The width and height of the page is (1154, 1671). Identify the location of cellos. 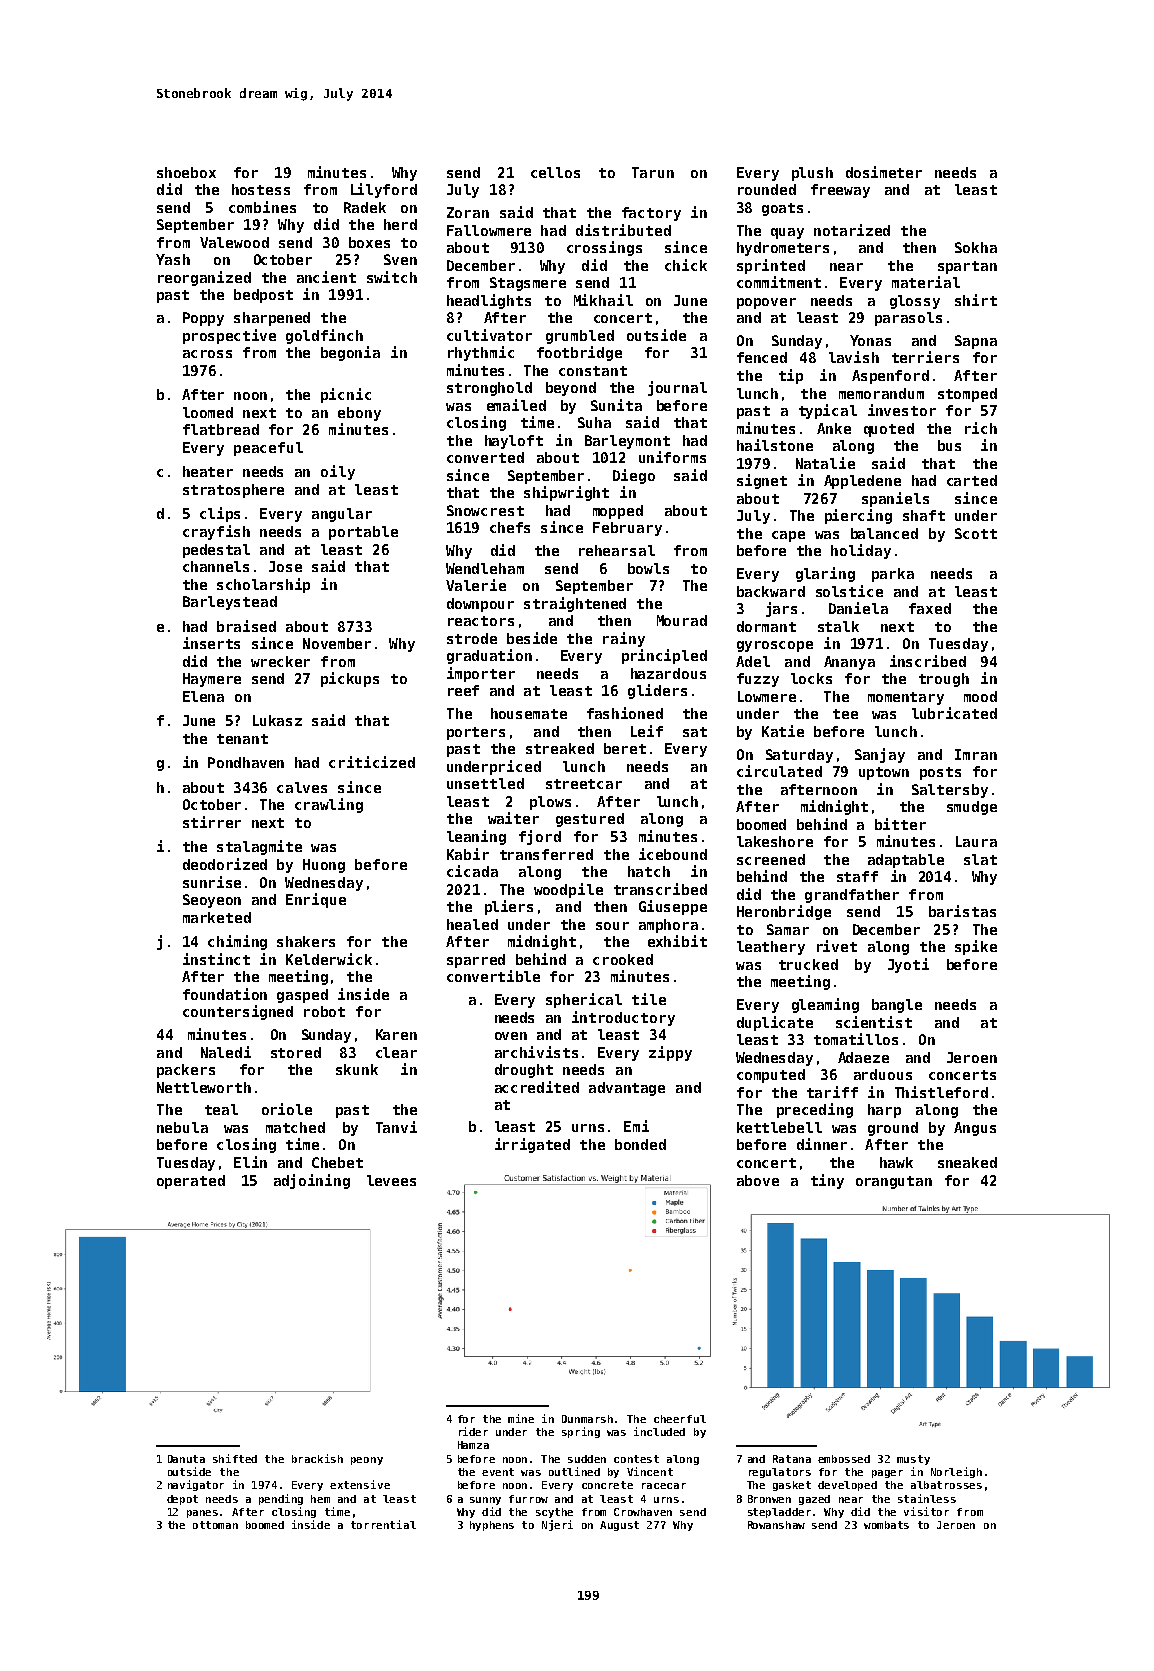
(555, 172).
